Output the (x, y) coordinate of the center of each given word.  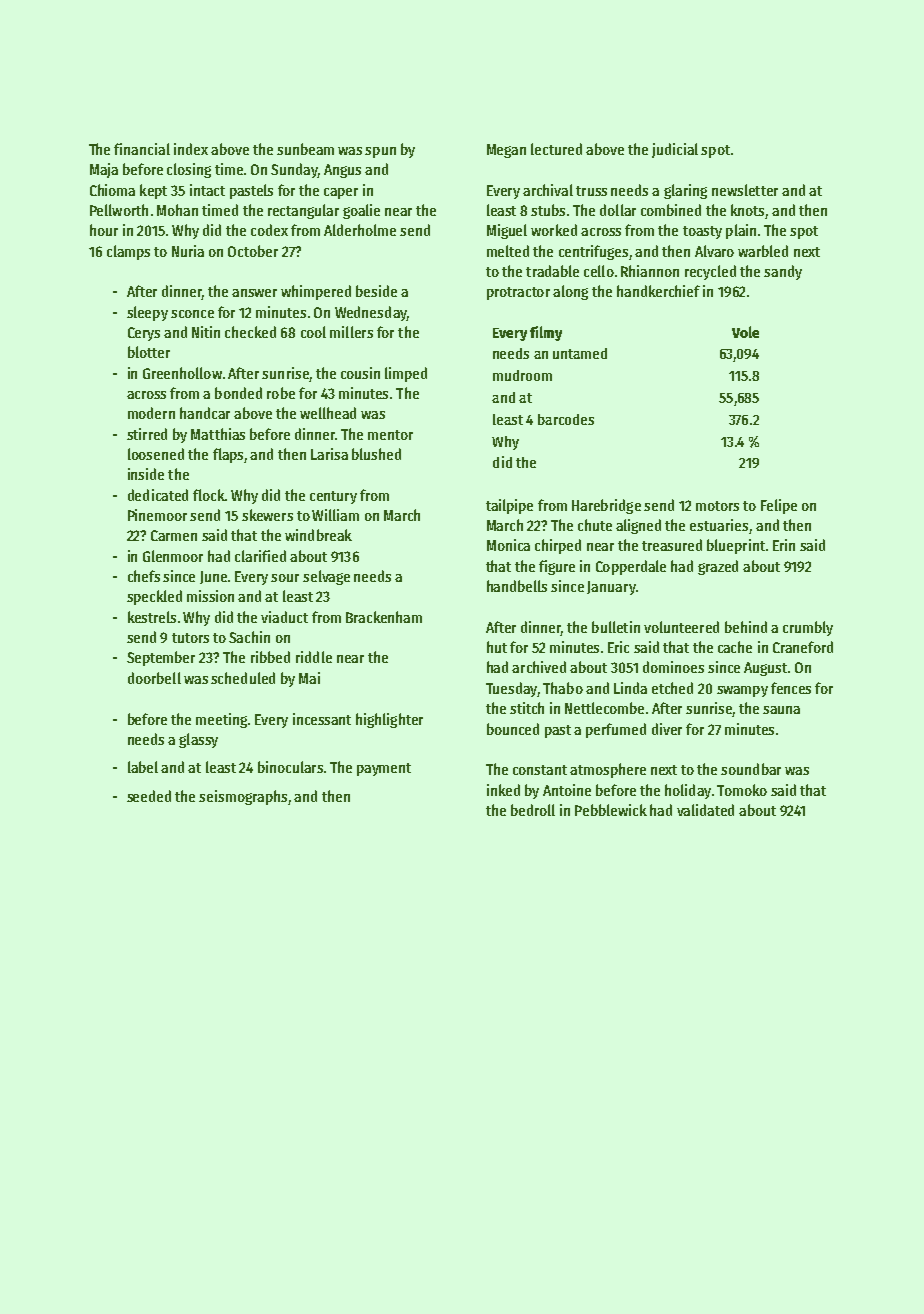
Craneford (803, 647)
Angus (342, 171)
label (143, 767)
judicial (675, 150)
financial (142, 149)
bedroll (533, 810)
